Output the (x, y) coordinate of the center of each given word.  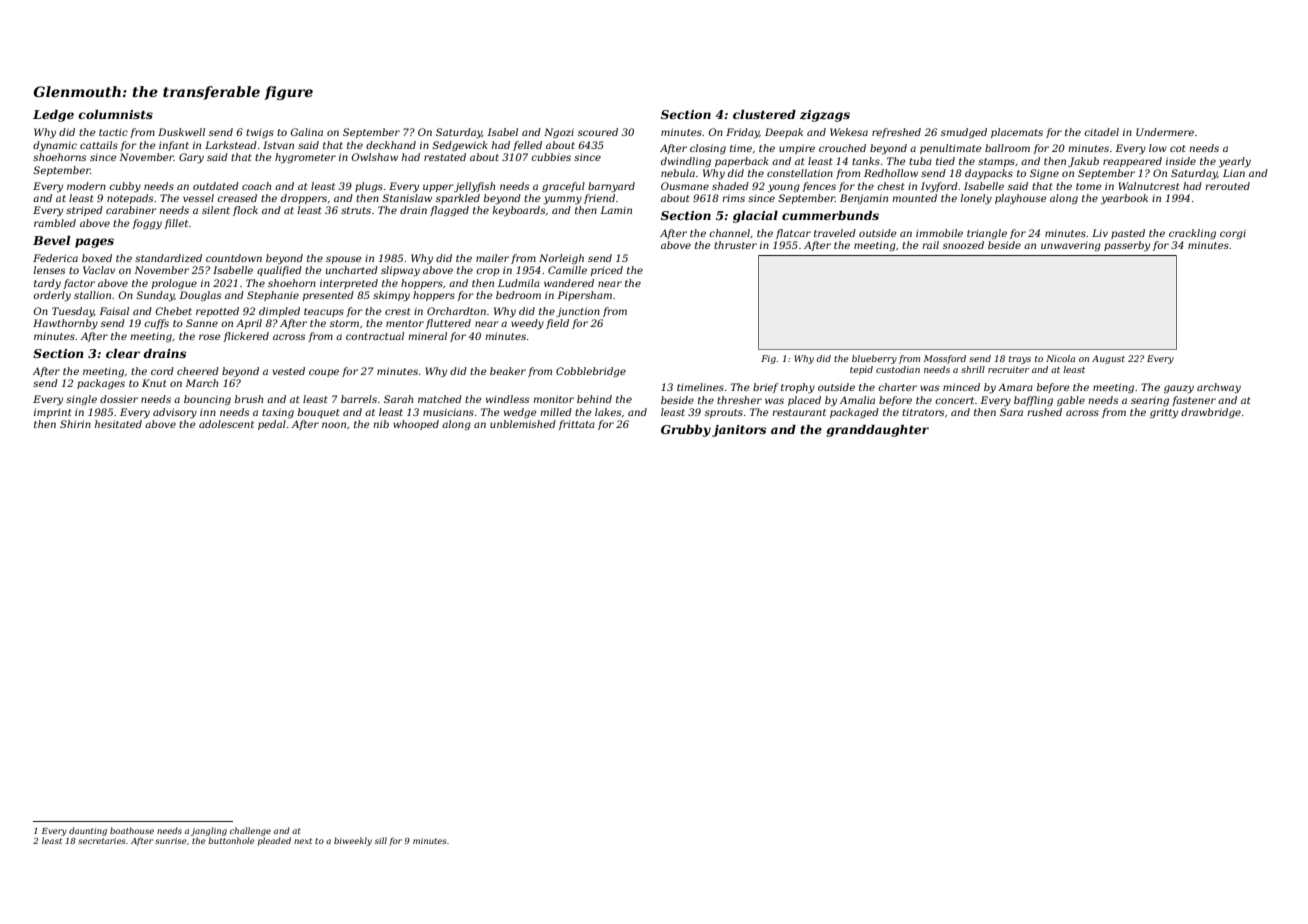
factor (79, 284)
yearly (1234, 162)
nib (381, 424)
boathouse (132, 830)
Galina (306, 132)
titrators (923, 412)
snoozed (963, 245)
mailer (492, 258)
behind (594, 399)
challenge (250, 831)
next (303, 841)
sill (381, 840)
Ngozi (559, 133)
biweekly (353, 841)
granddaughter (877, 431)
